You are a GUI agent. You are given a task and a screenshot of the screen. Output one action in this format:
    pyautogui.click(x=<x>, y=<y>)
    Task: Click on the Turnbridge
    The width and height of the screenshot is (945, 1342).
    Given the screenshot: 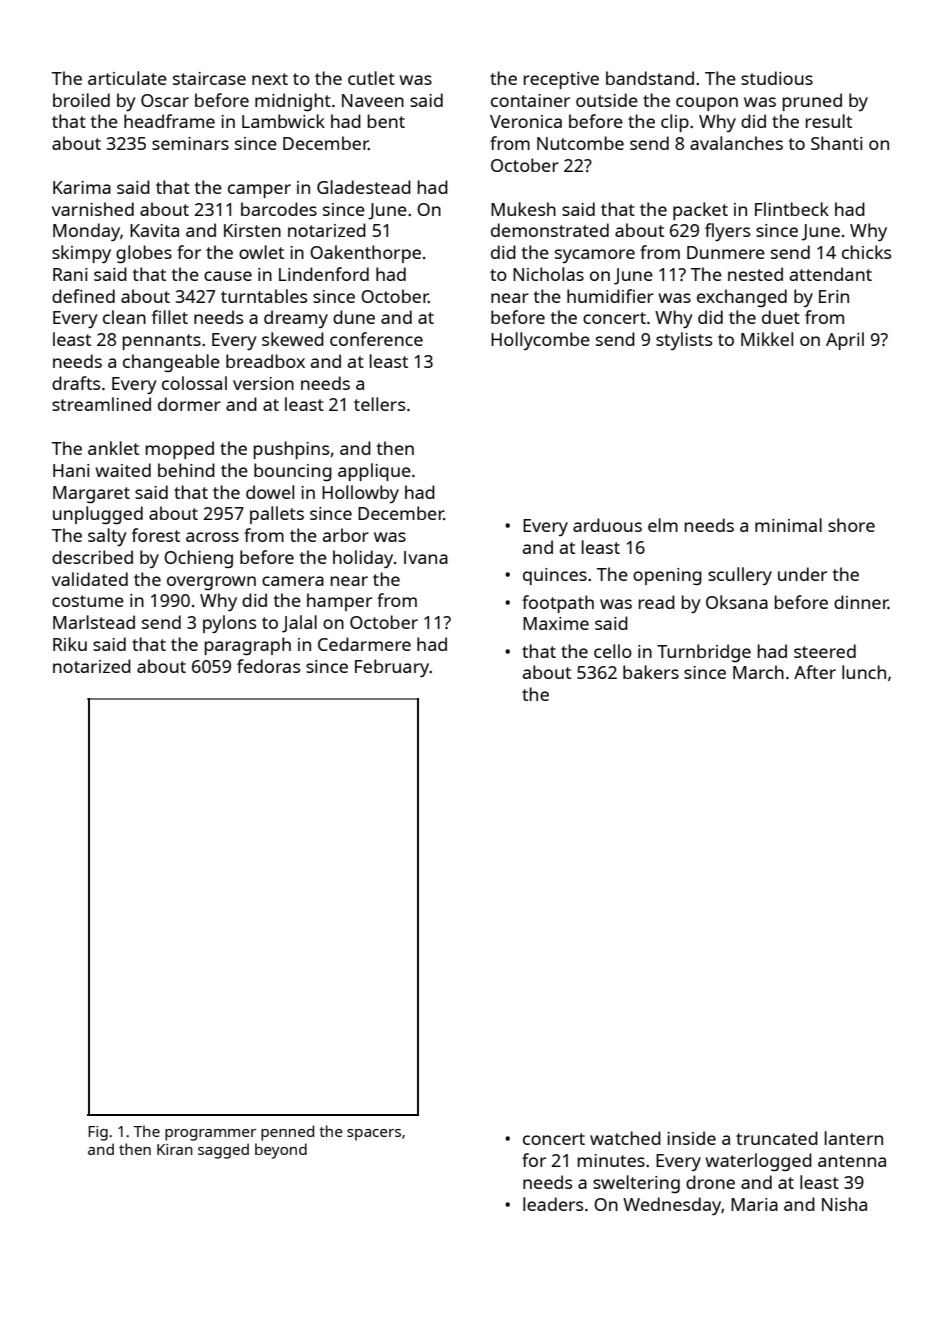 What is the action you would take?
    pyautogui.click(x=704, y=653)
